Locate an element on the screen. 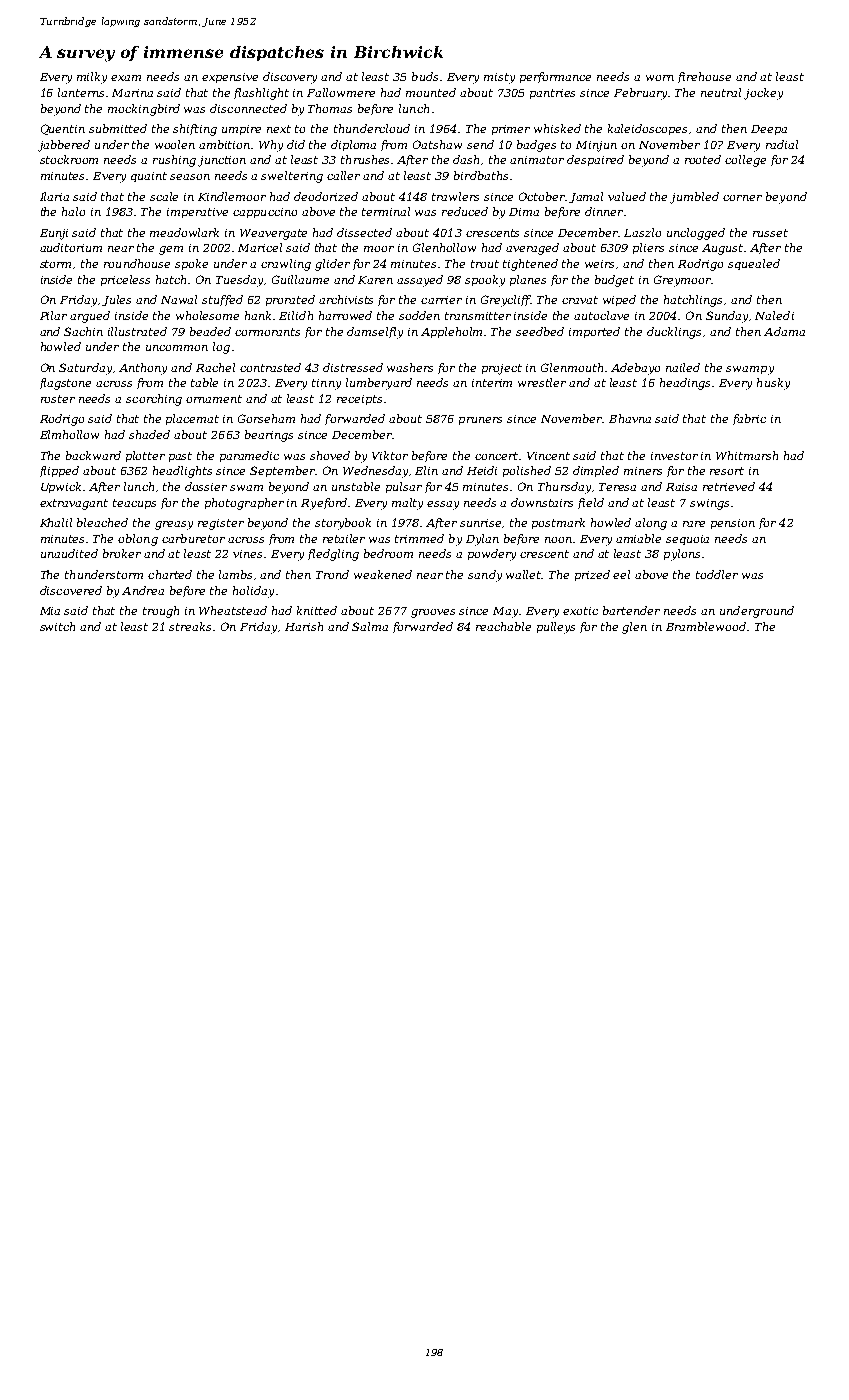 The image size is (849, 1400). discovered is located at coordinates (71, 590).
